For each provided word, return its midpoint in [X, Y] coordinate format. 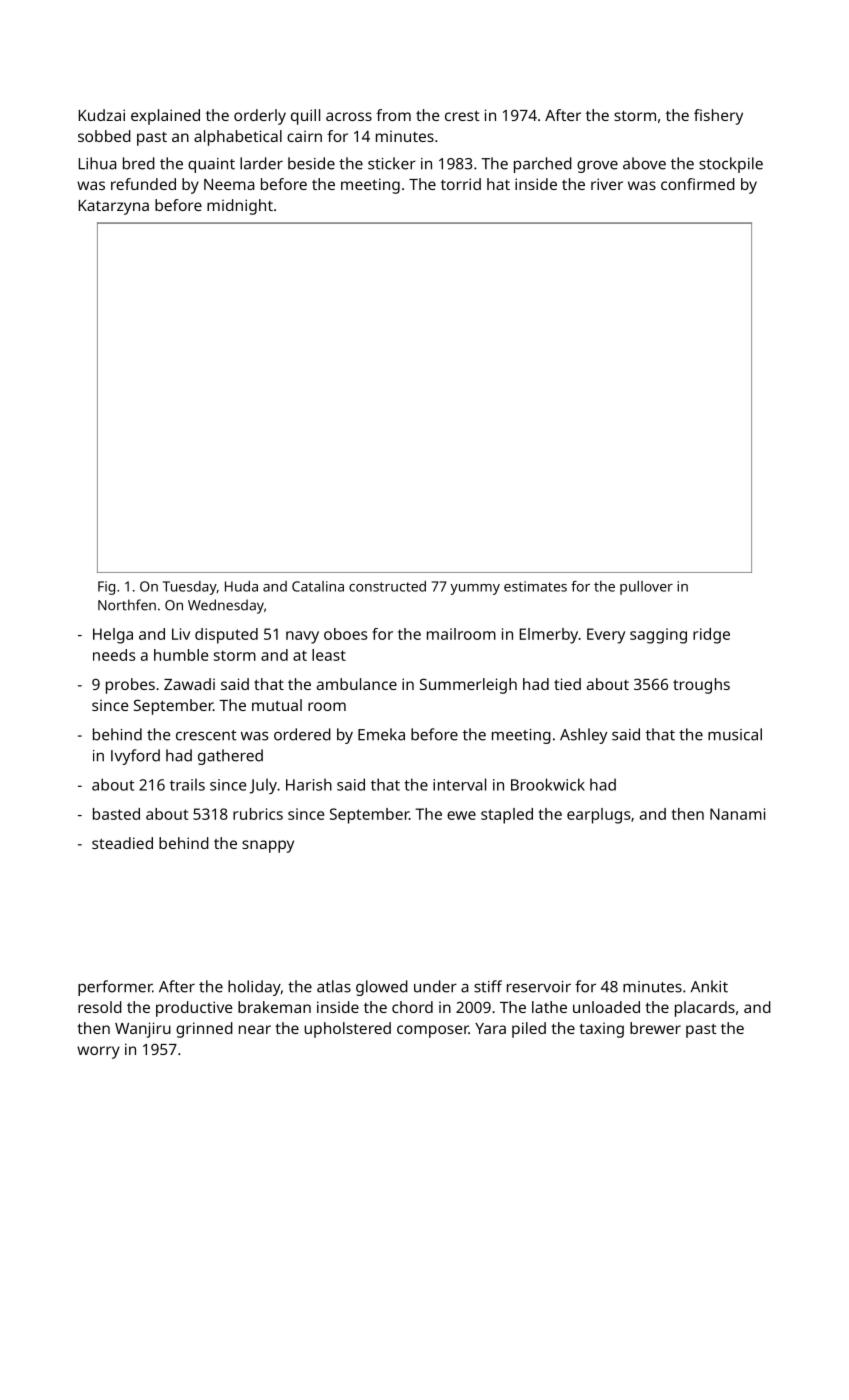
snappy [268, 846]
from [393, 115]
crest [462, 116]
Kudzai [102, 115]
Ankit [709, 986]
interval [459, 784]
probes [130, 686]
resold [100, 1007]
